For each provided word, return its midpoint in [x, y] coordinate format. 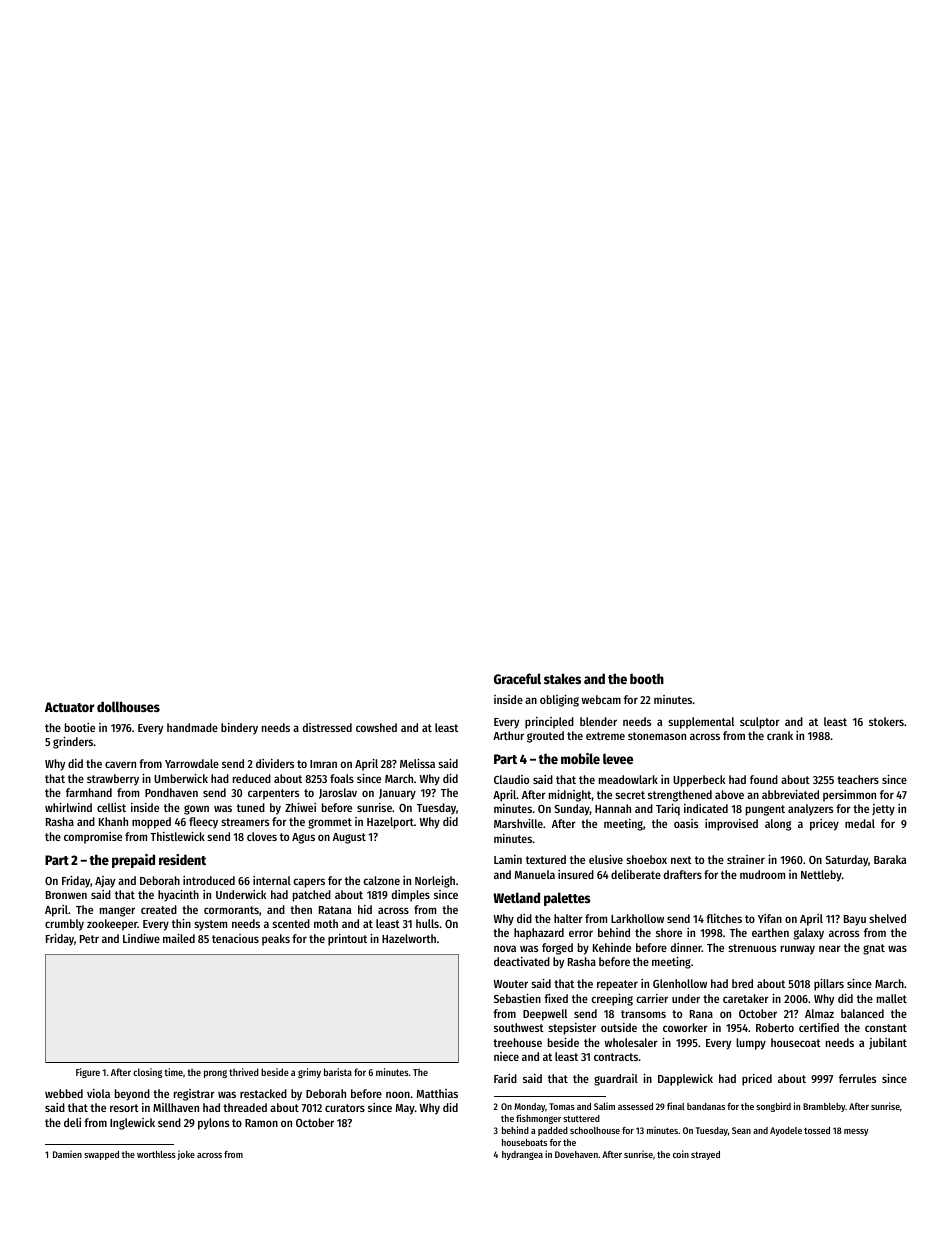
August [349, 838]
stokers [886, 721]
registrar [194, 1095]
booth [647, 678]
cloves [262, 836]
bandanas [706, 1106]
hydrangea [522, 1155]
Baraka [890, 859]
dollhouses [128, 706]
